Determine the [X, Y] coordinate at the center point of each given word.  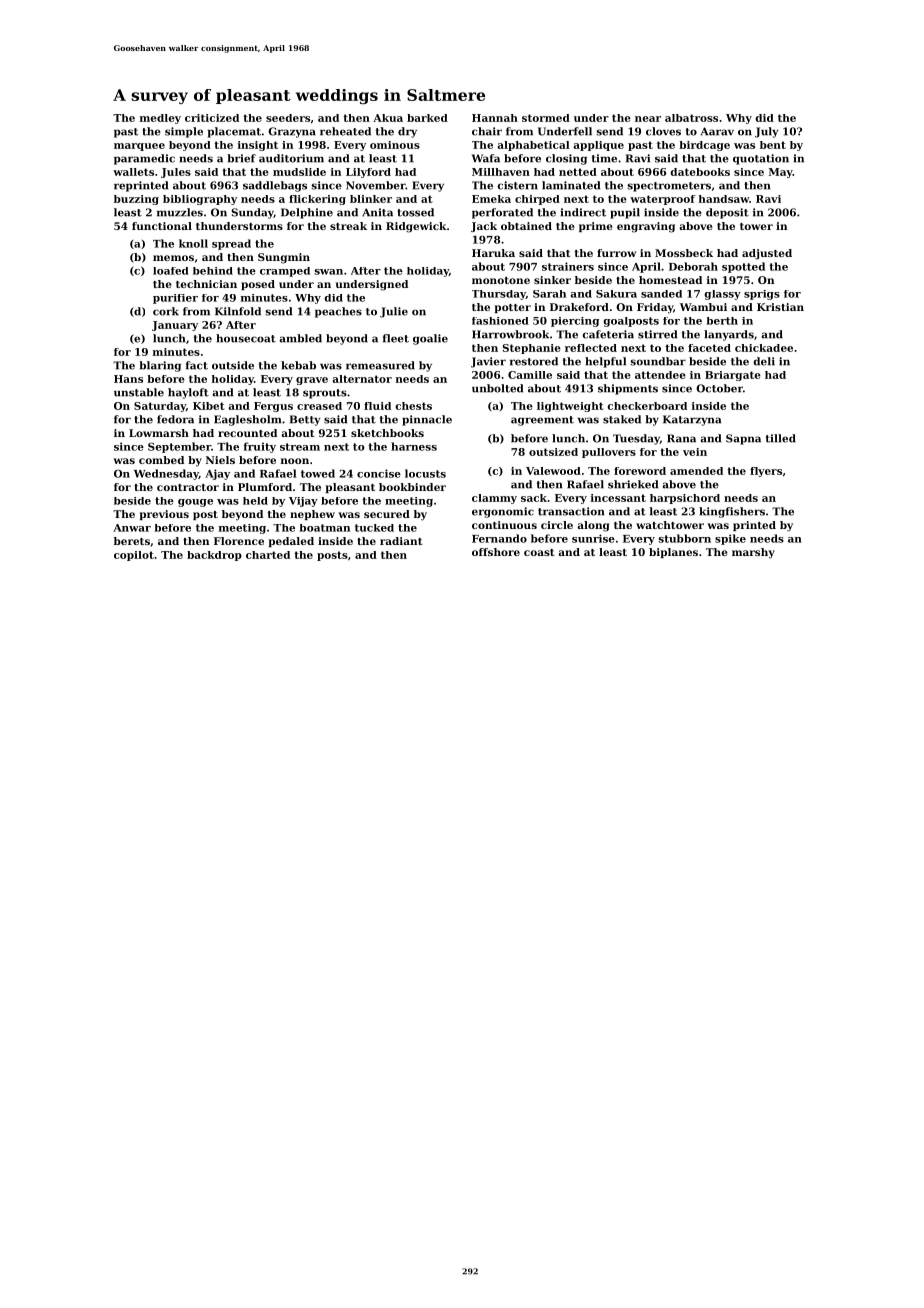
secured [387, 514]
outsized [553, 452]
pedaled [291, 542]
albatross [691, 118]
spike [730, 539]
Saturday [160, 407]
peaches [338, 312]
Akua [388, 118]
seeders [288, 118]
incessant [618, 498]
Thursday [499, 295]
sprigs [762, 295]
